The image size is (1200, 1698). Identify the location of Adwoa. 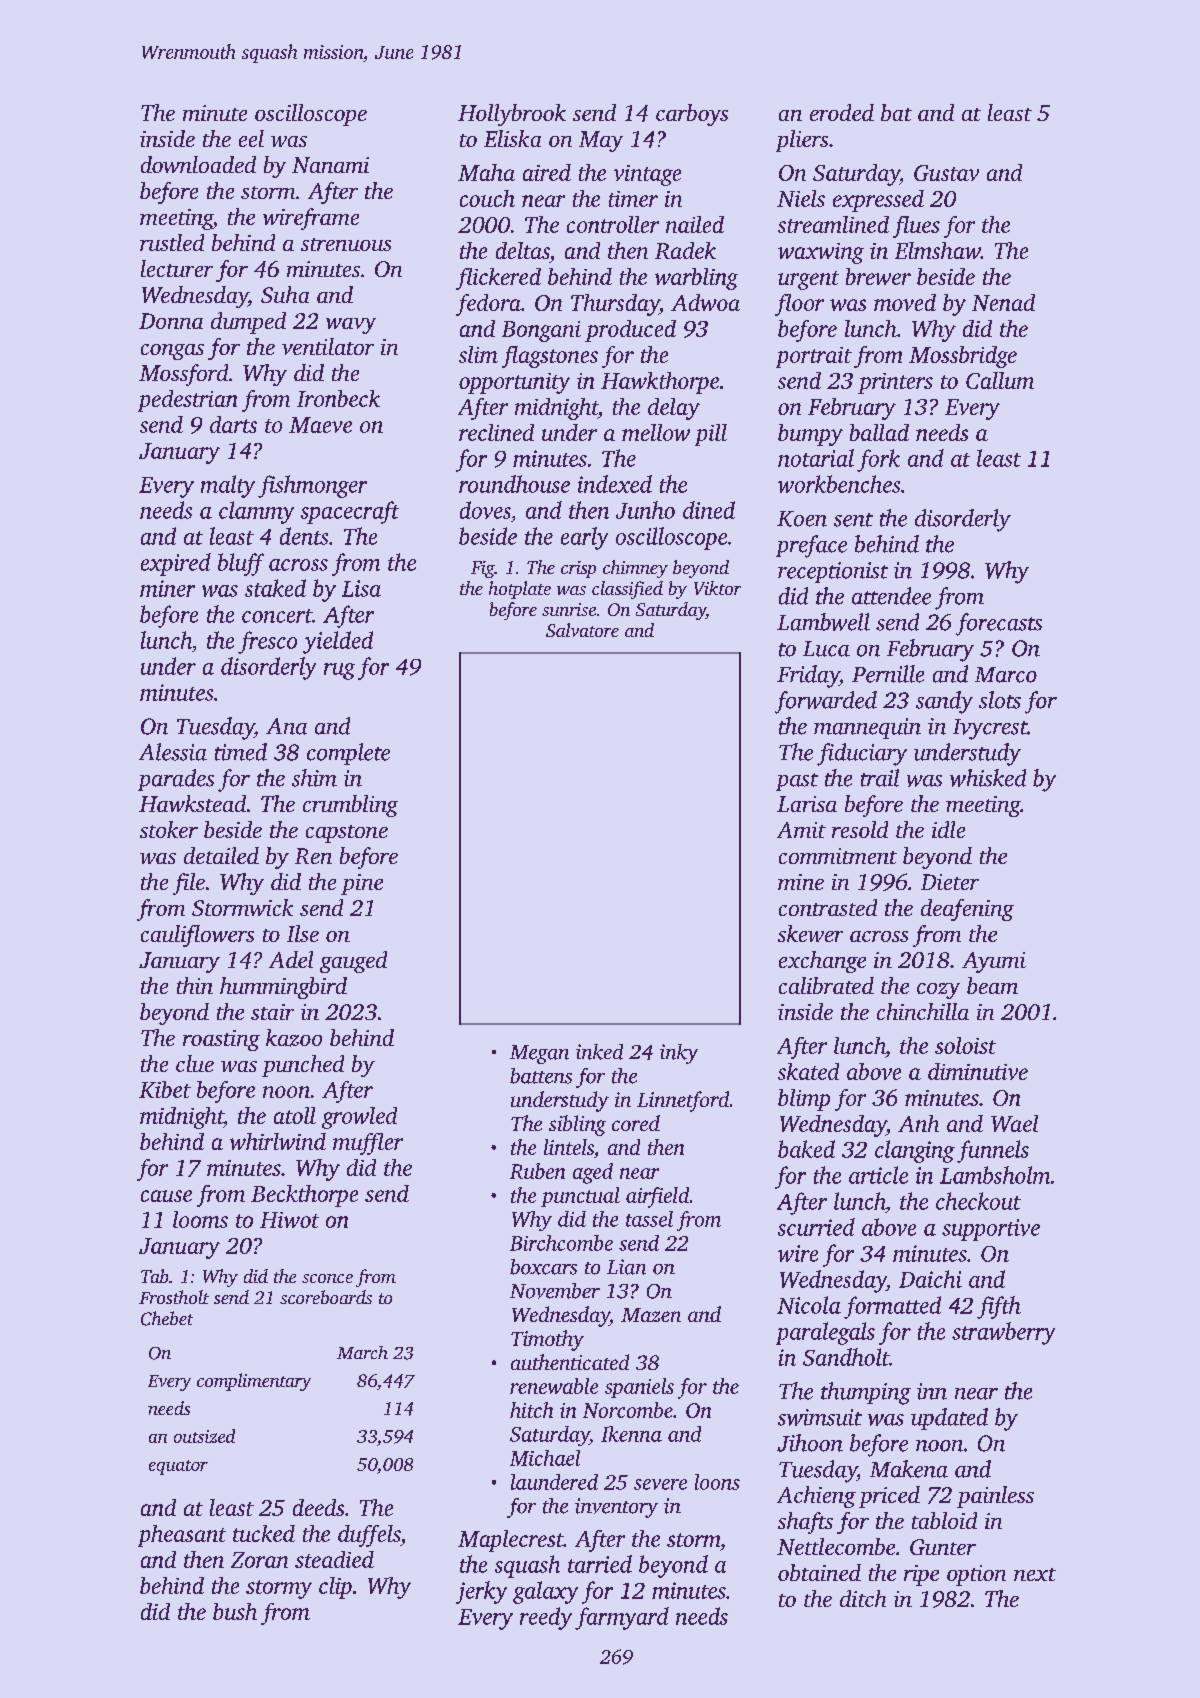
(705, 302).
